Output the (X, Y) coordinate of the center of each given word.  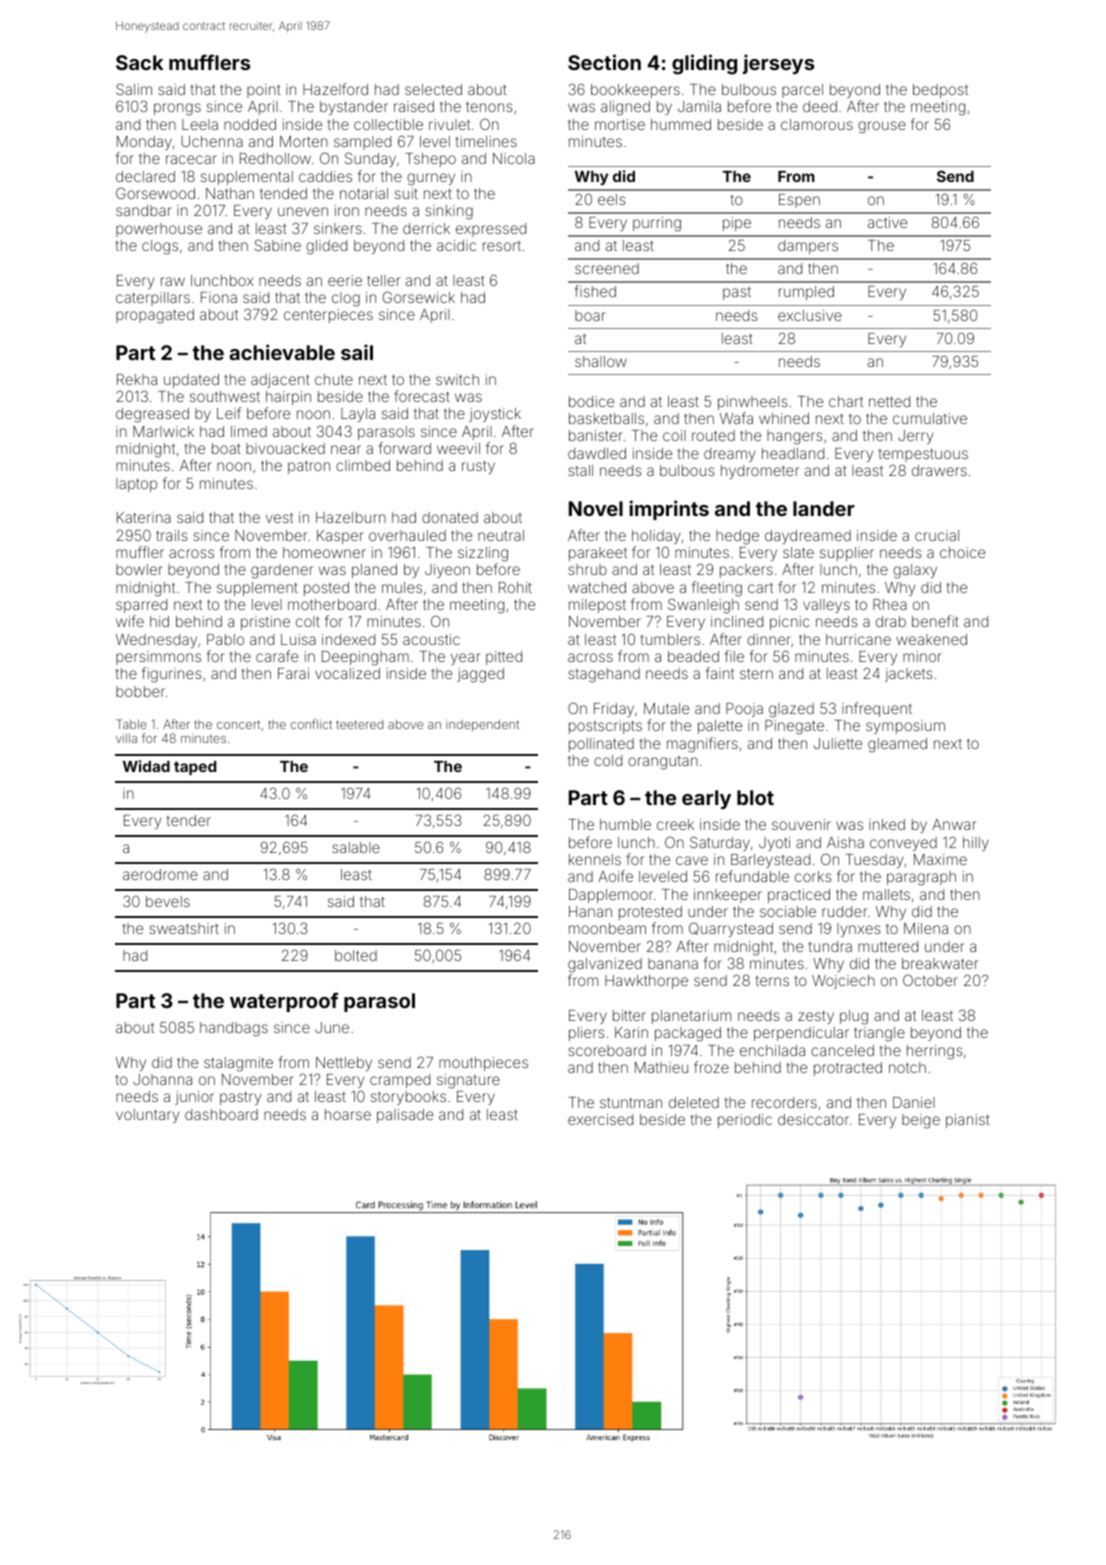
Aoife (615, 876)
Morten (304, 141)
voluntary (147, 1116)
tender (189, 820)
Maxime (940, 859)
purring (657, 224)
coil (674, 435)
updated (191, 381)
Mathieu (661, 1067)
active (887, 222)
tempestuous (923, 455)
